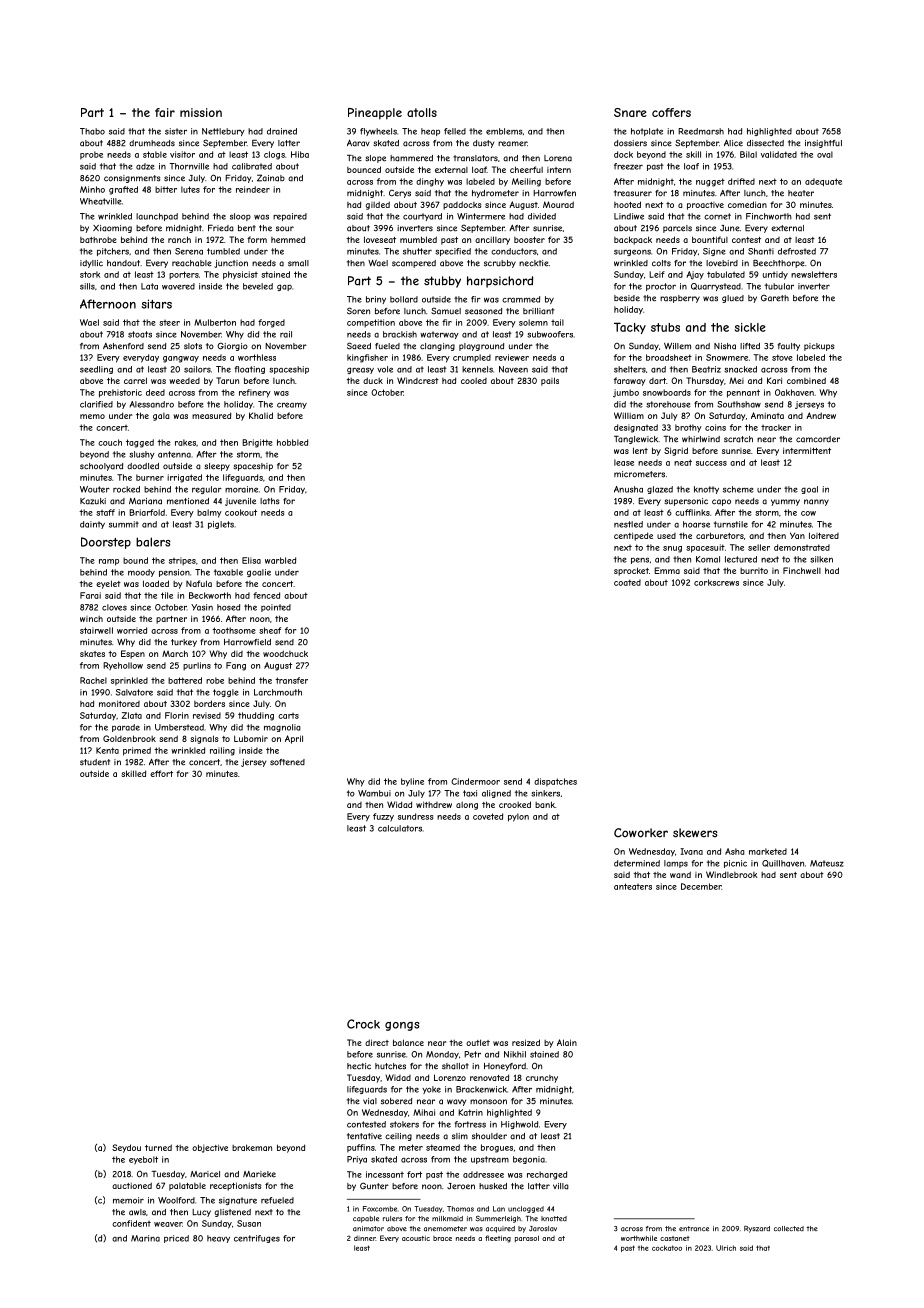  Describe the element at coordinates (554, 1218) in the screenshot. I see `knotted` at that location.
